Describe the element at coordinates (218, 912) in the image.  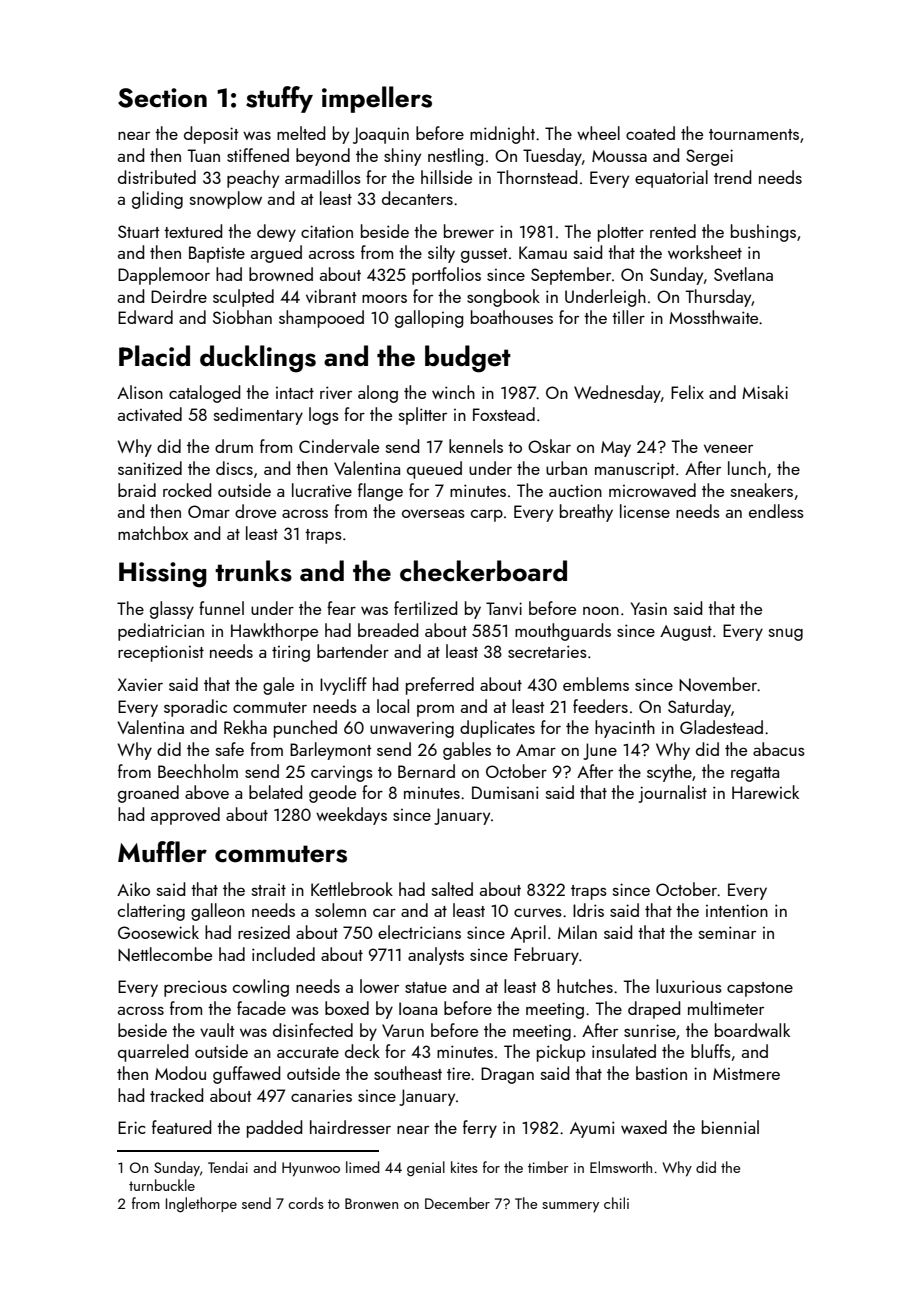
I see `galleon` at that location.
